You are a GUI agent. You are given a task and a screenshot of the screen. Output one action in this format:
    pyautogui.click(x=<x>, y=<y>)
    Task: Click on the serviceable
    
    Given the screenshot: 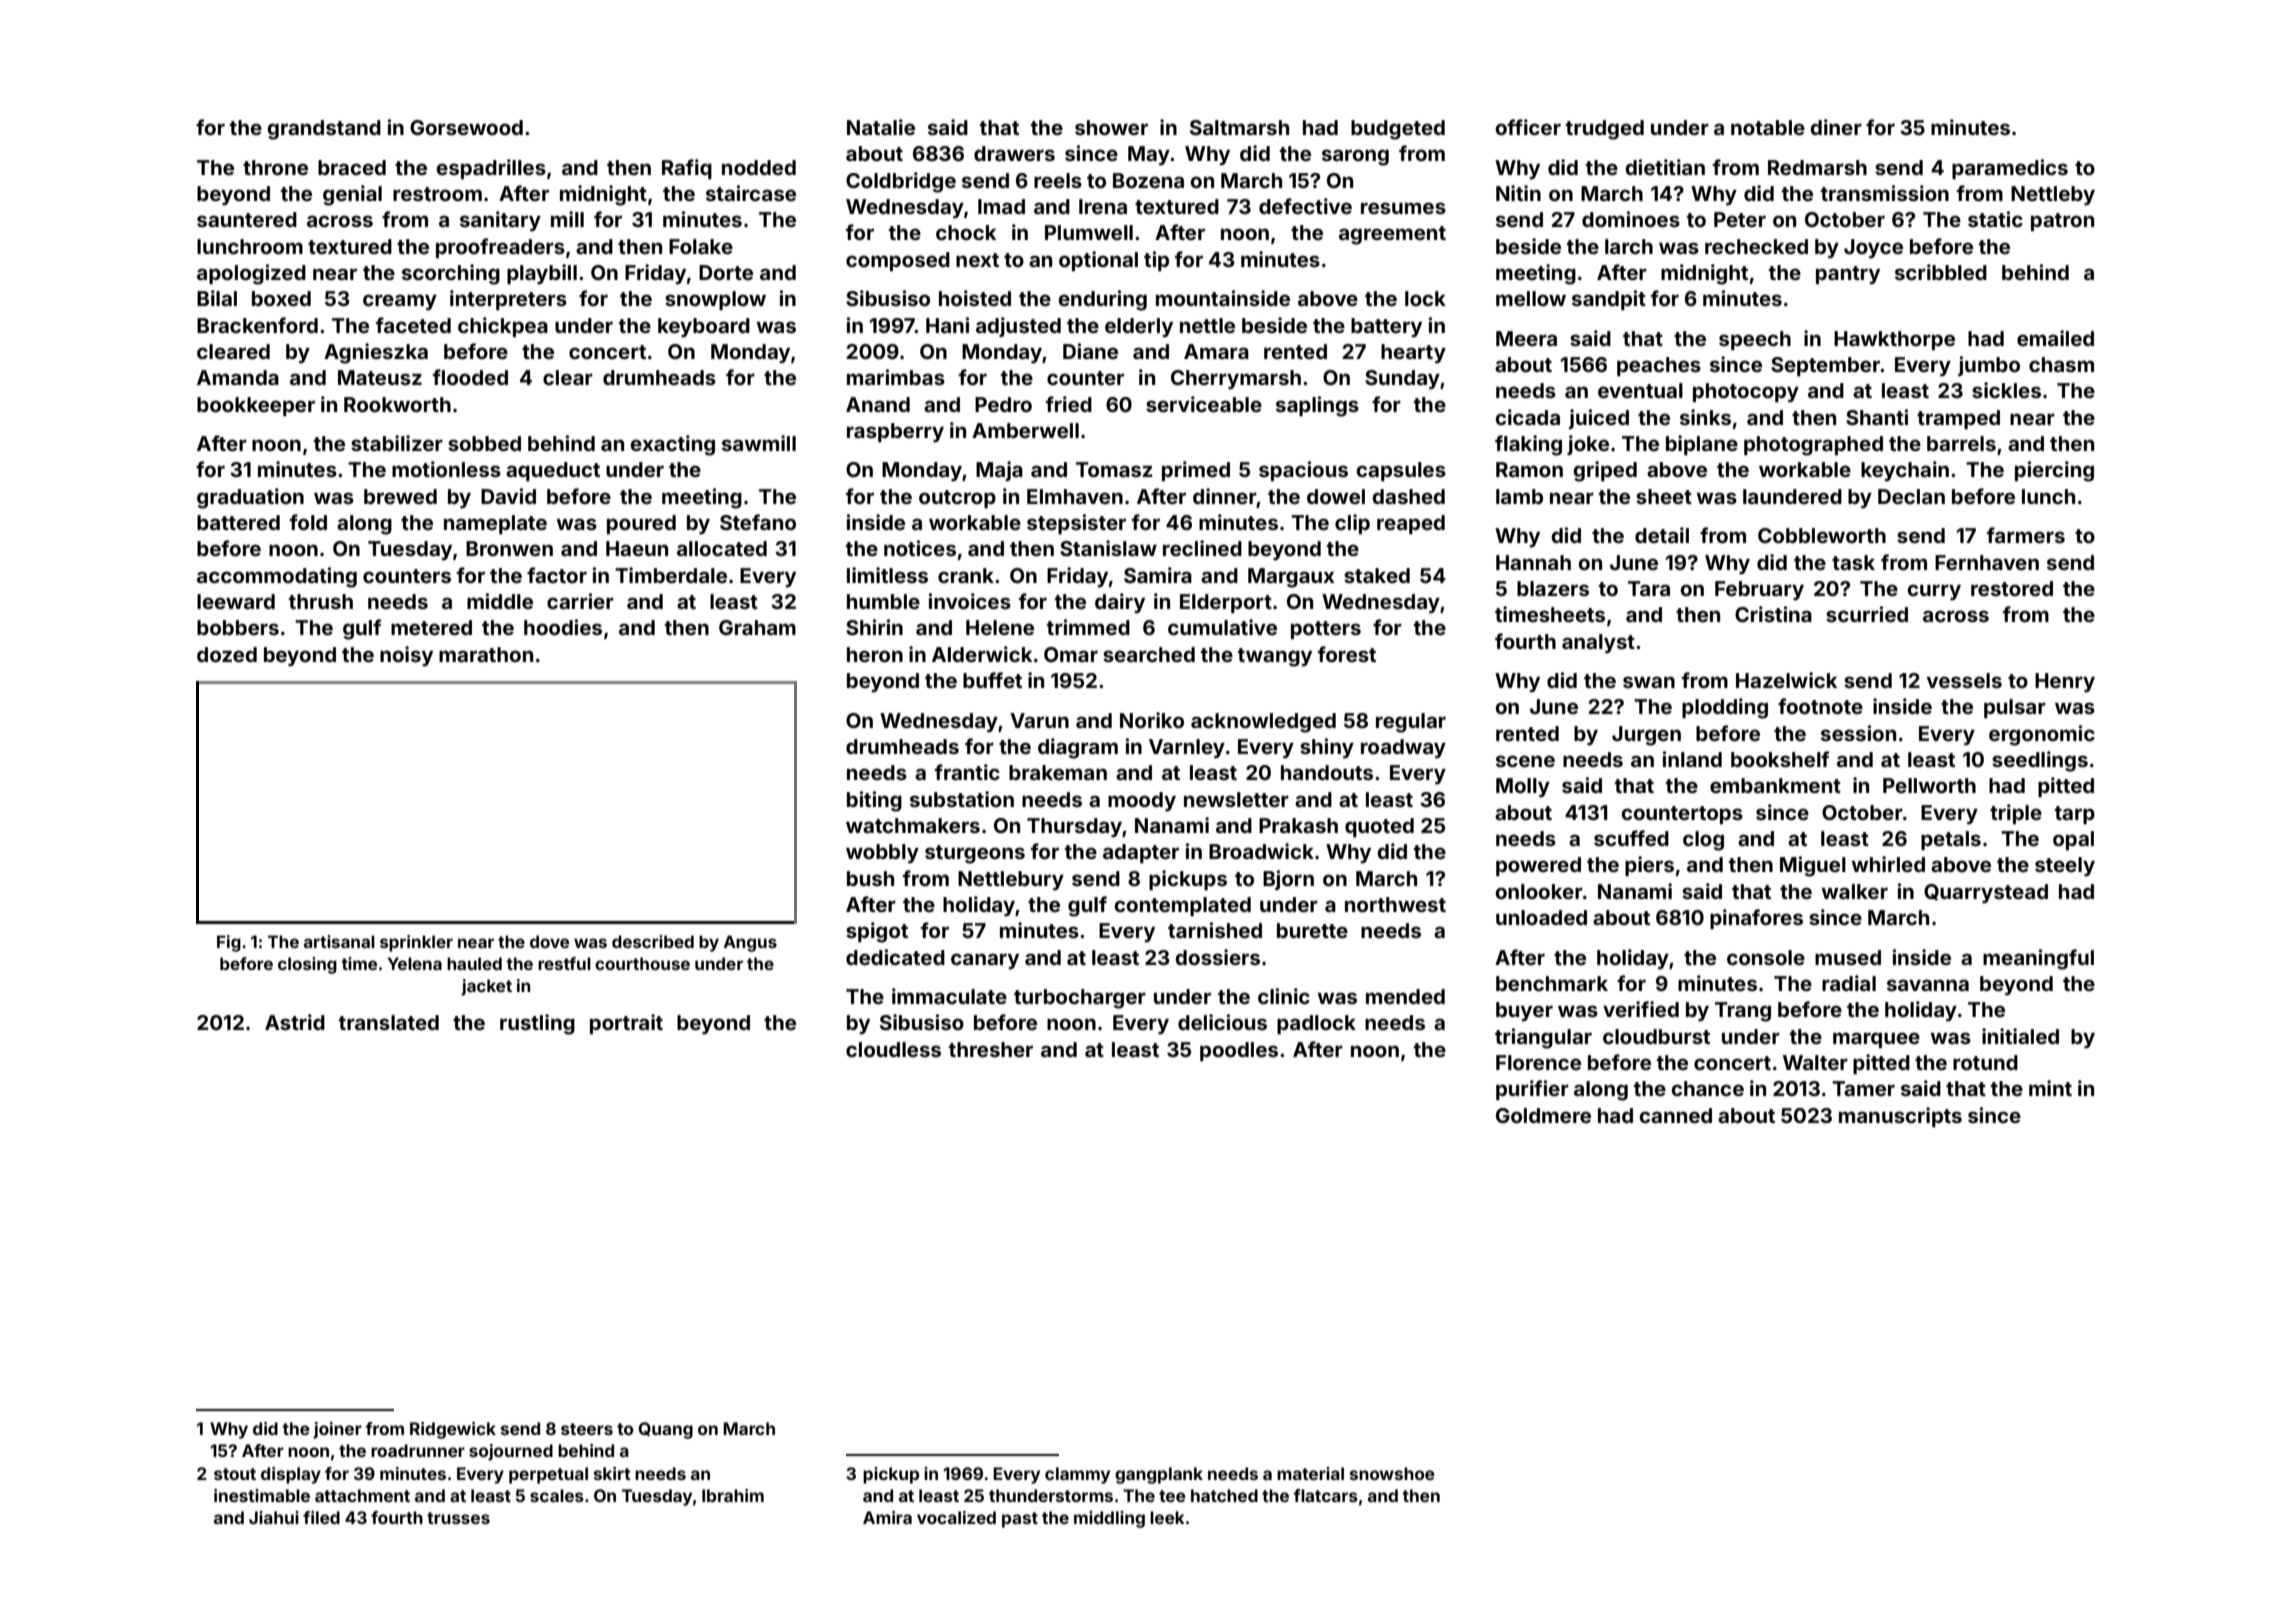 What is the action you would take?
    pyautogui.click(x=1204, y=404)
